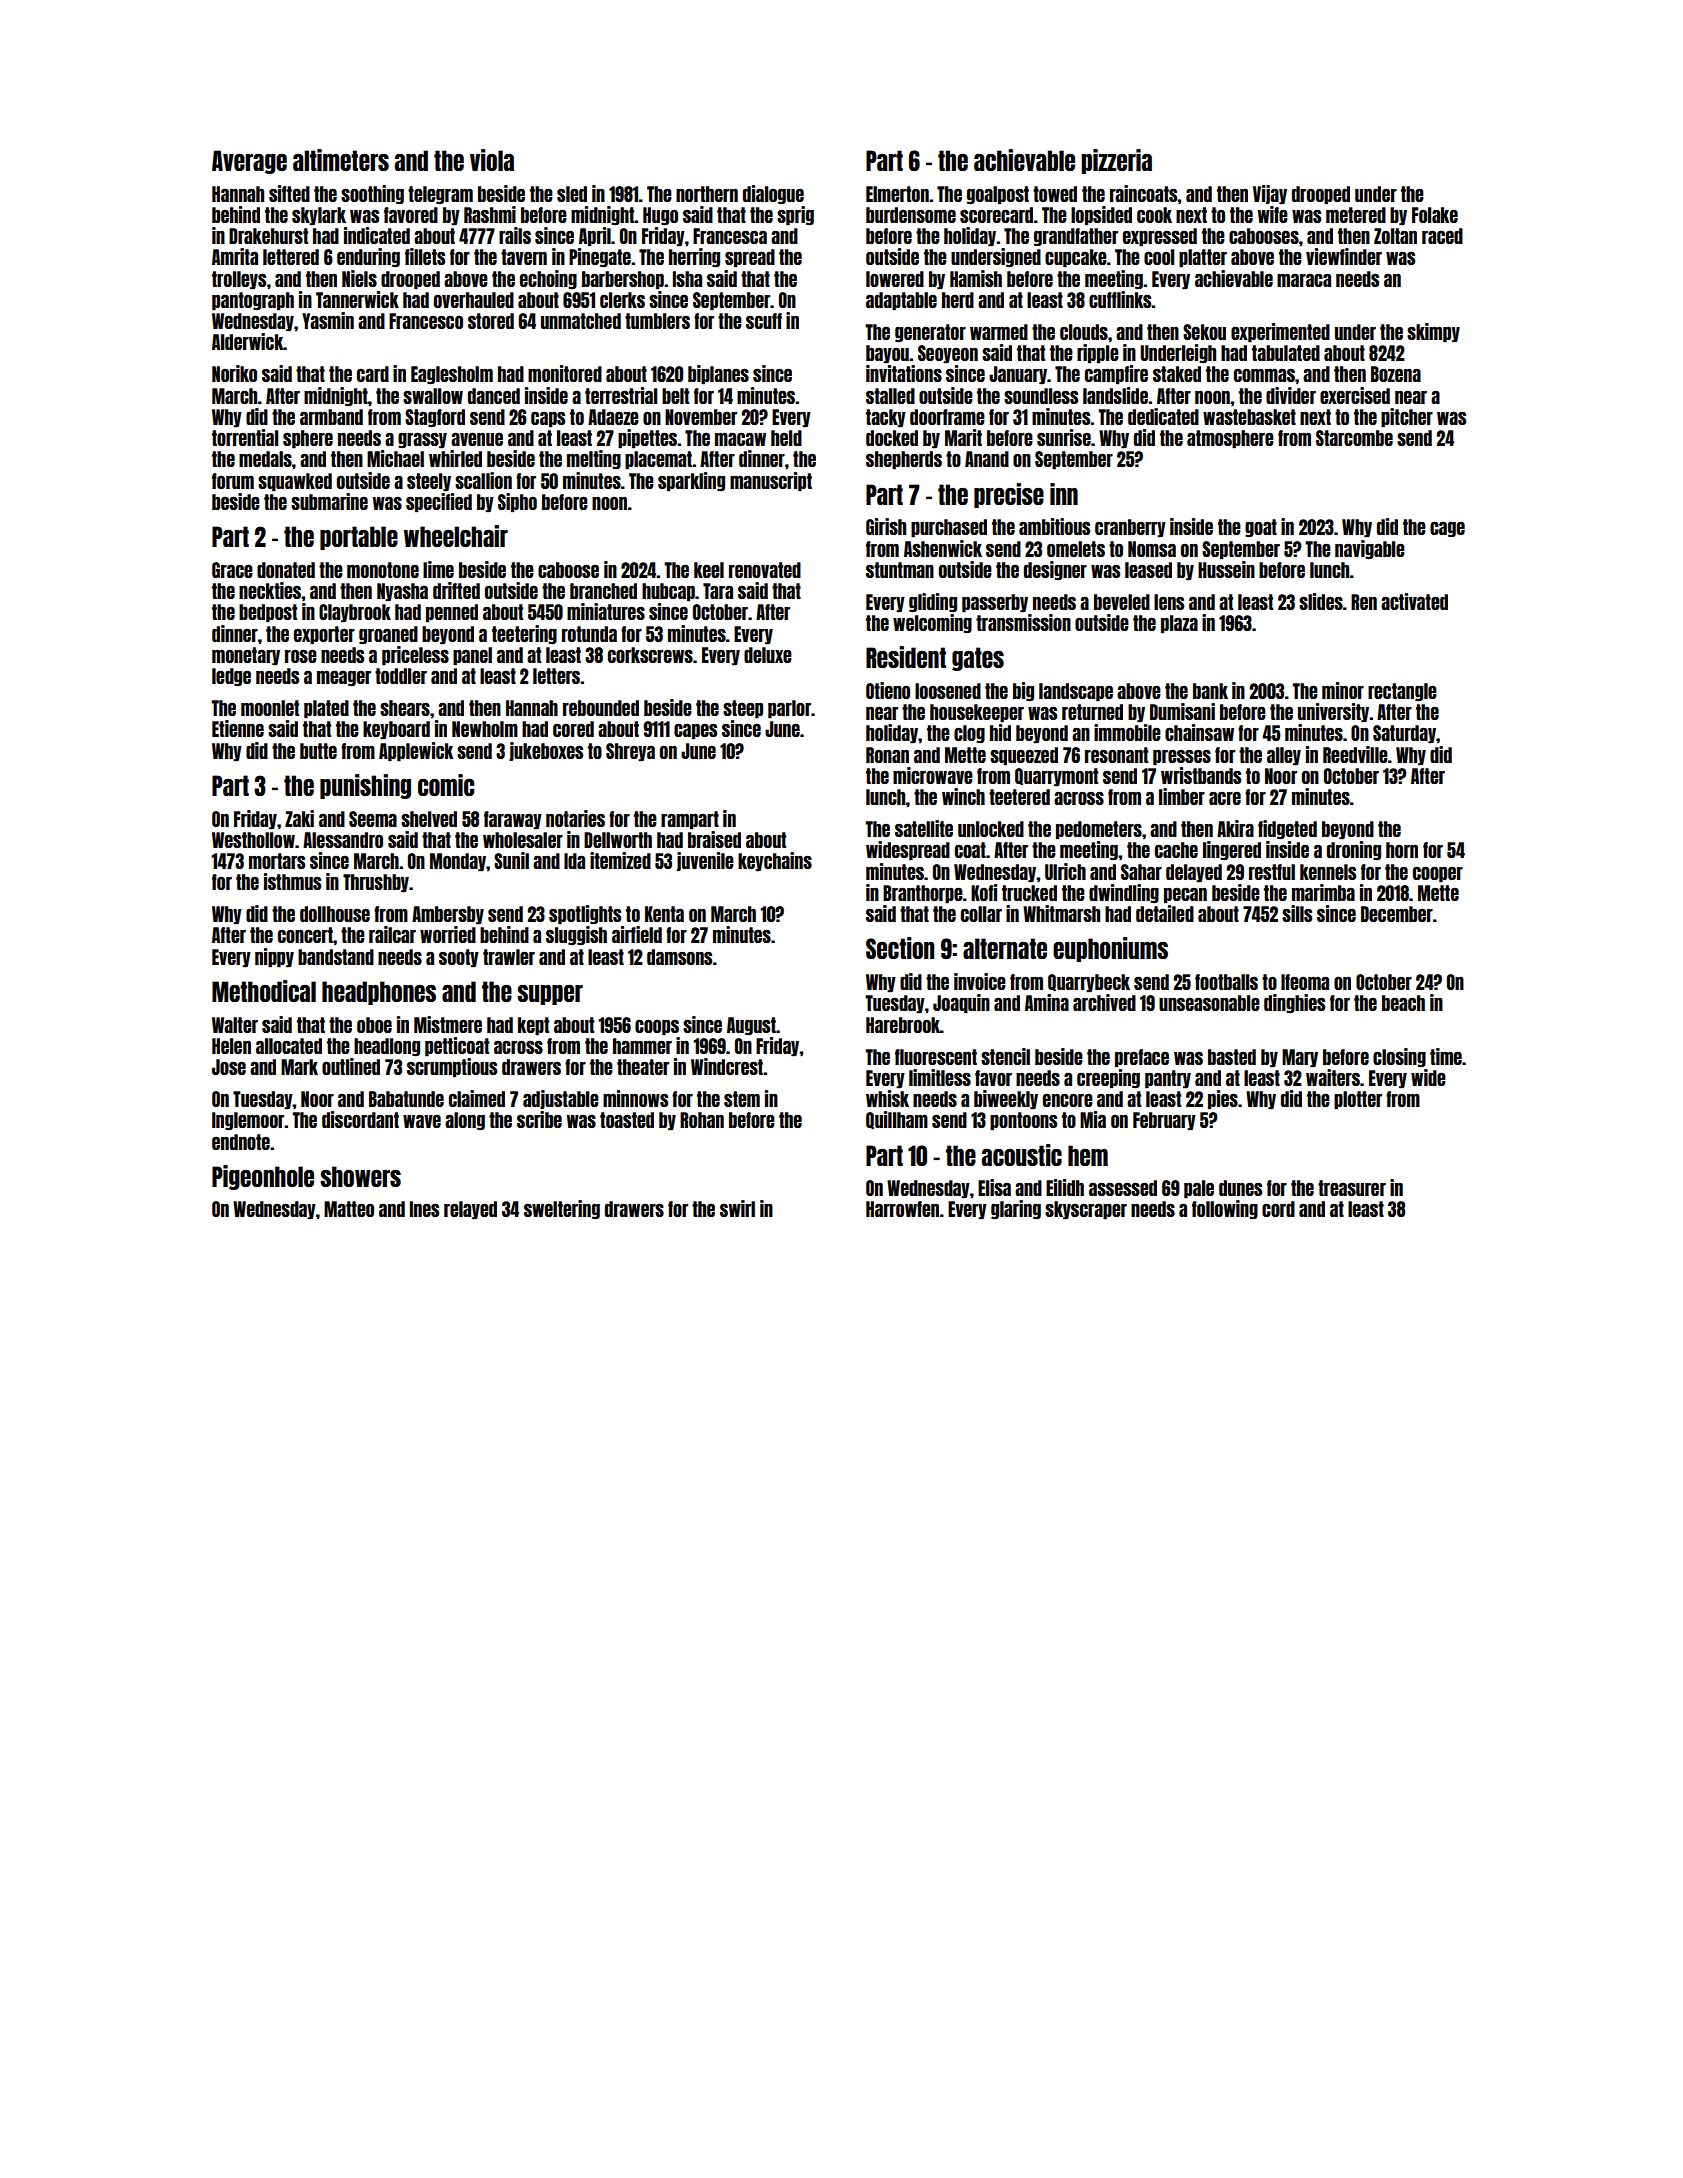  What do you see at coordinates (1225, 1209) in the page?
I see `following` at bounding box center [1225, 1209].
